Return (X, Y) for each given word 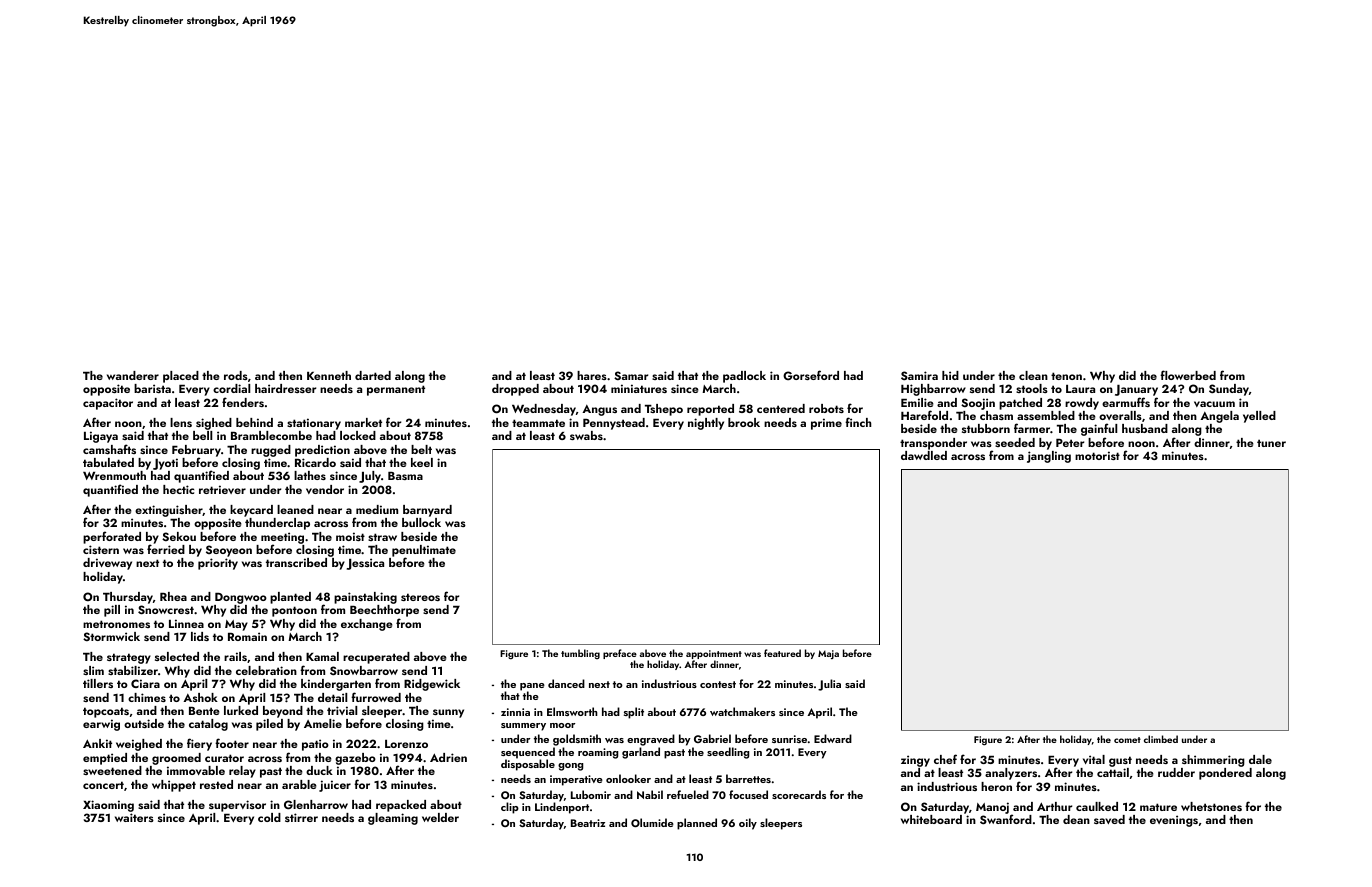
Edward (833, 738)
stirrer (301, 817)
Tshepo (664, 410)
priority (218, 564)
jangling (1049, 457)
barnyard (427, 511)
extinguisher (169, 511)
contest (718, 684)
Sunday (1229, 390)
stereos (420, 597)
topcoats (106, 712)
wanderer (133, 375)
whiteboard (931, 819)
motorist (1097, 455)
